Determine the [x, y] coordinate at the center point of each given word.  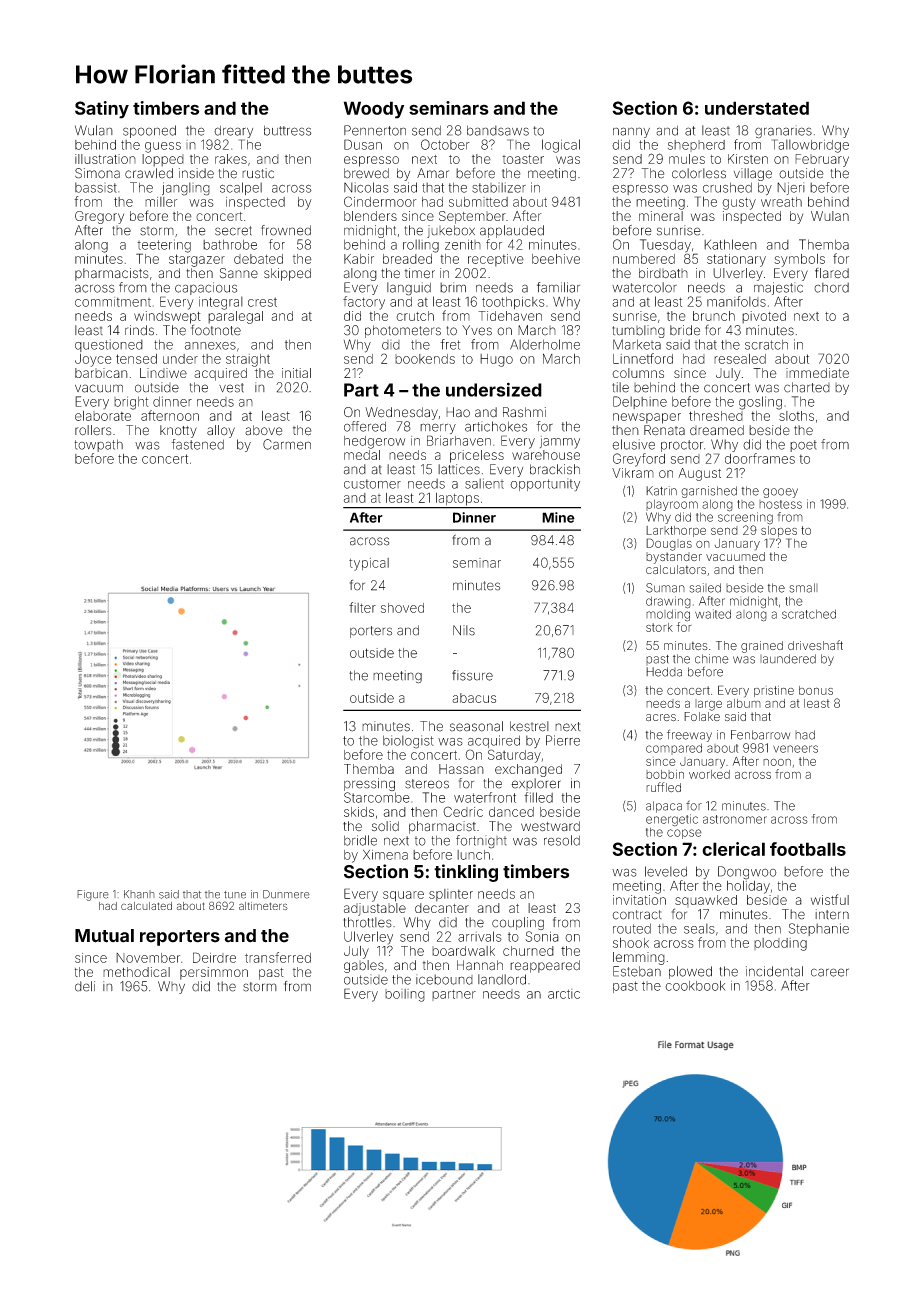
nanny [631, 132]
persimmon [214, 973]
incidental [774, 971]
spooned [149, 131]
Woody [374, 110]
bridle [360, 840]
